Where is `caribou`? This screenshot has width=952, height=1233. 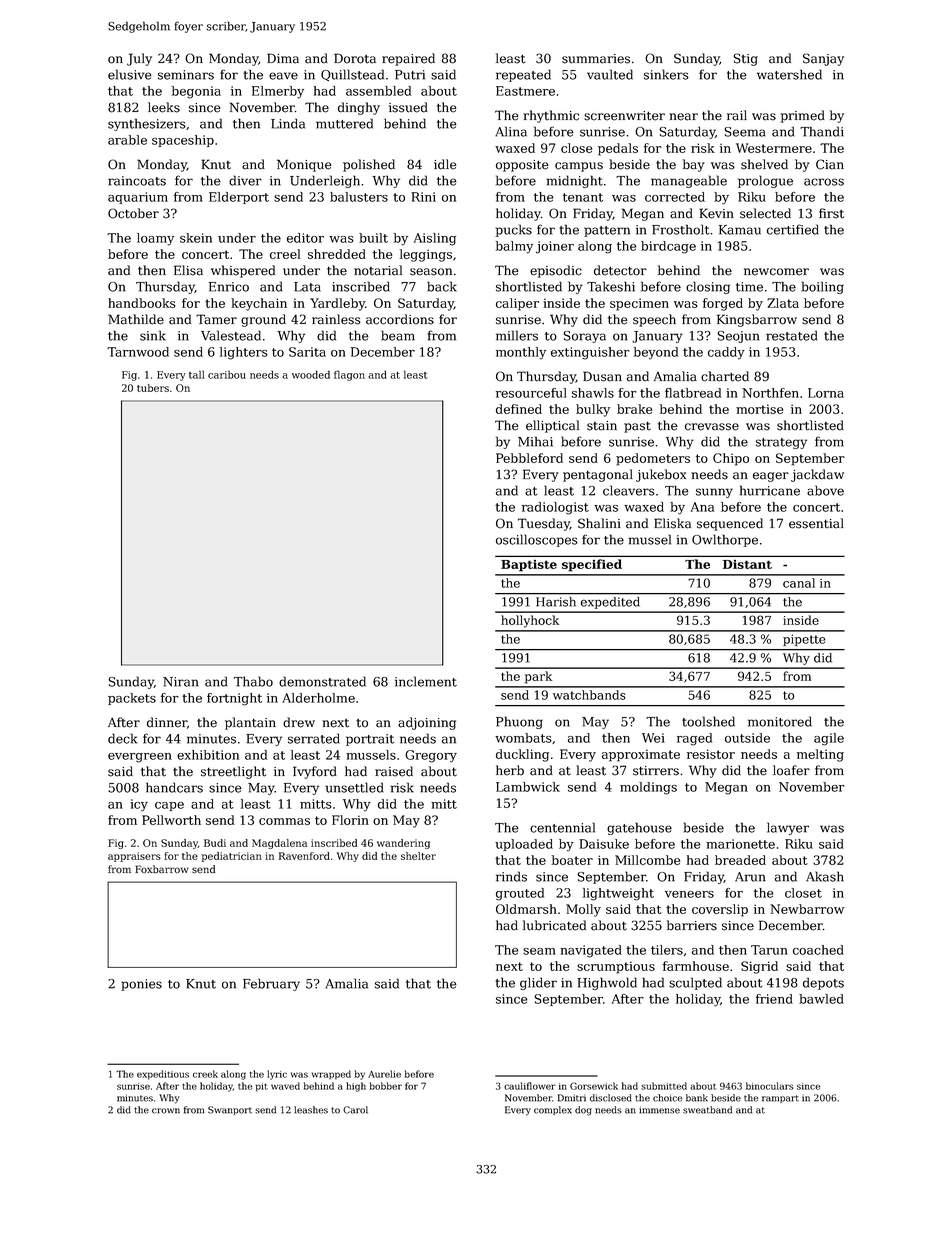
caribou is located at coordinates (227, 374).
